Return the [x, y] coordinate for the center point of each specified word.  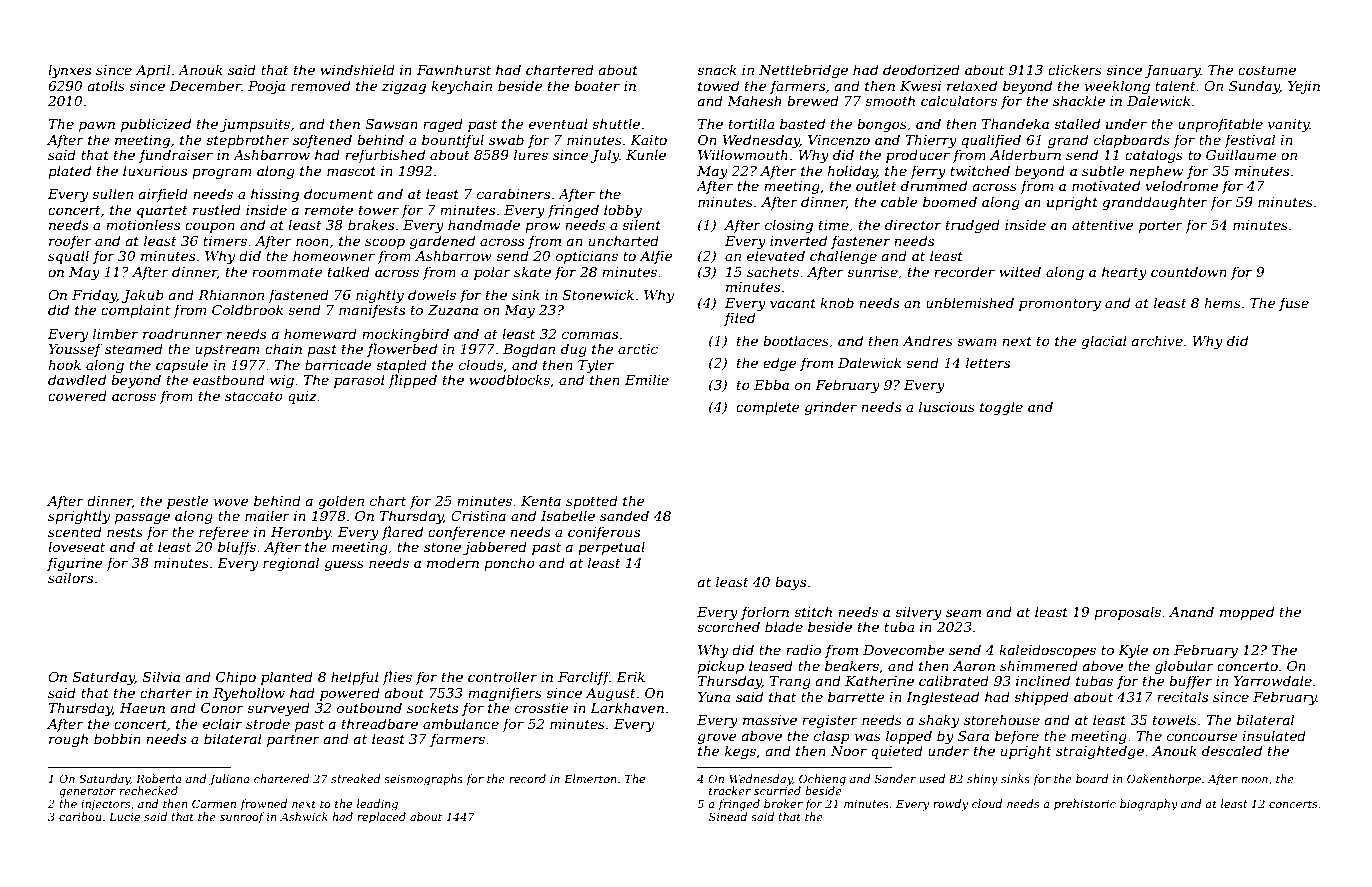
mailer [267, 515]
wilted [1020, 271]
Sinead [728, 816]
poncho [509, 564]
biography [1149, 805]
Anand [1191, 611]
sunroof [242, 818]
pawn [97, 126]
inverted [798, 240]
